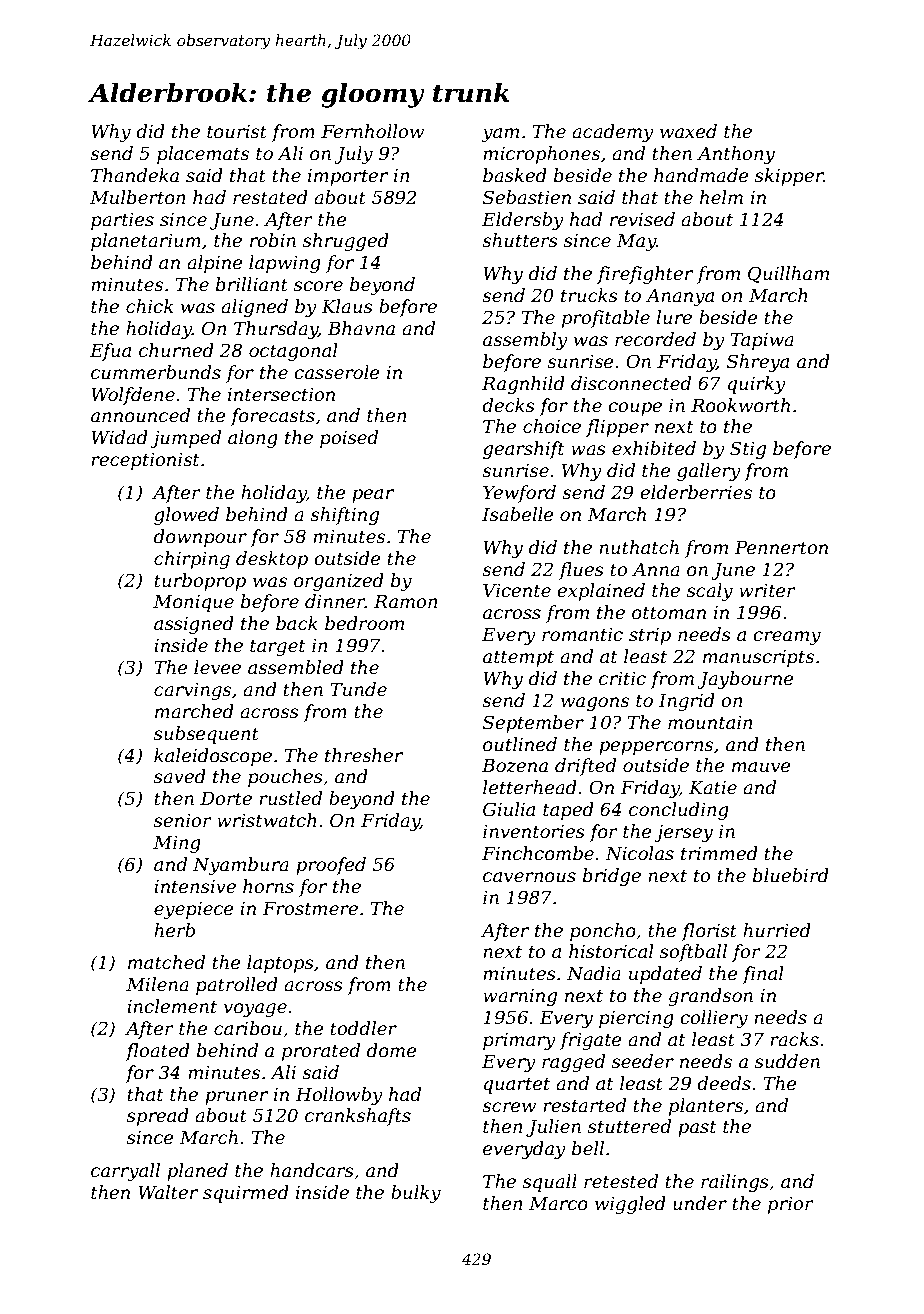 This screenshot has width=924, height=1314. What do you see at coordinates (706, 1107) in the screenshot?
I see `planters` at bounding box center [706, 1107].
